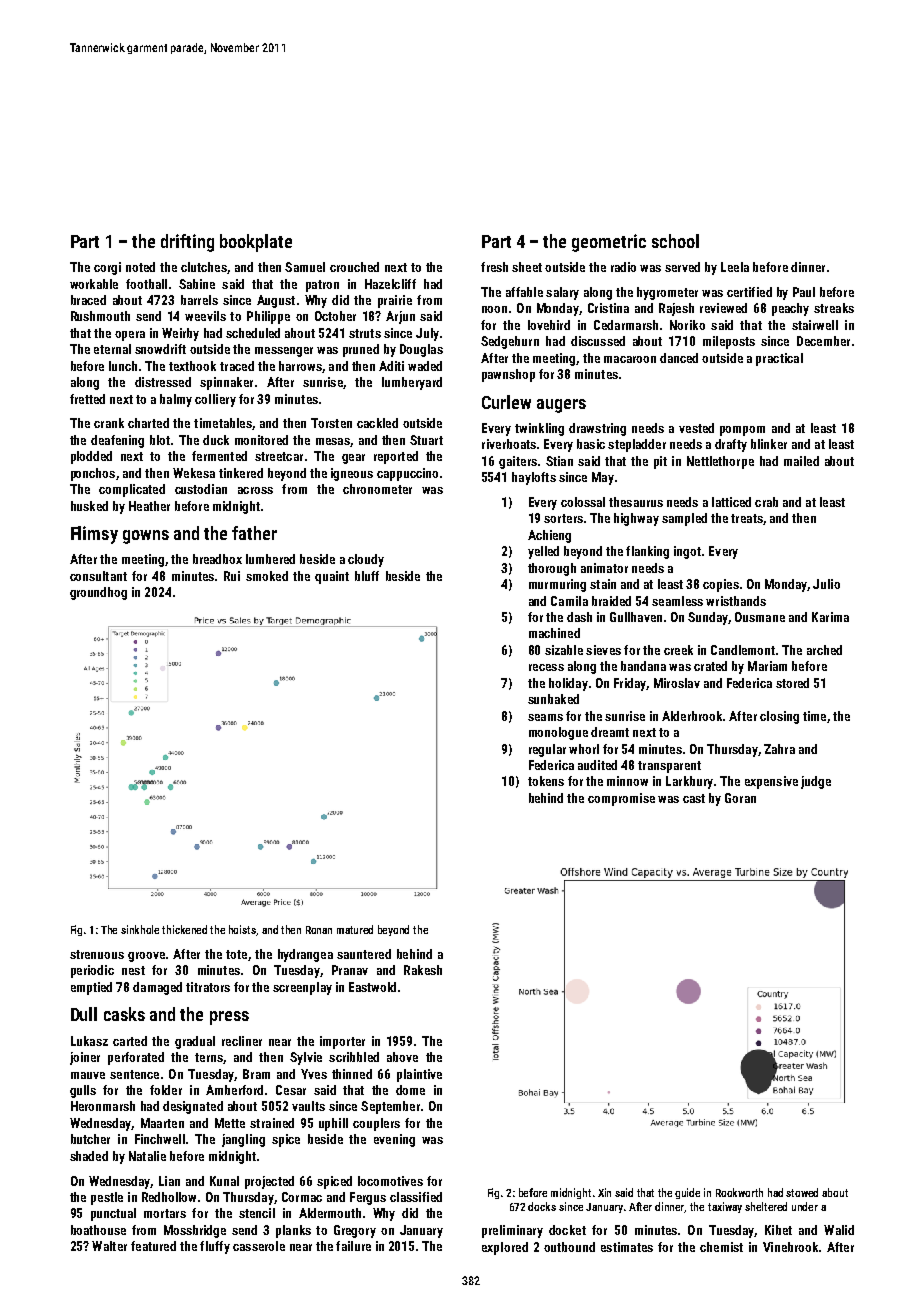  Describe the element at coordinates (187, 243) in the document. I see `drifting` at that location.
